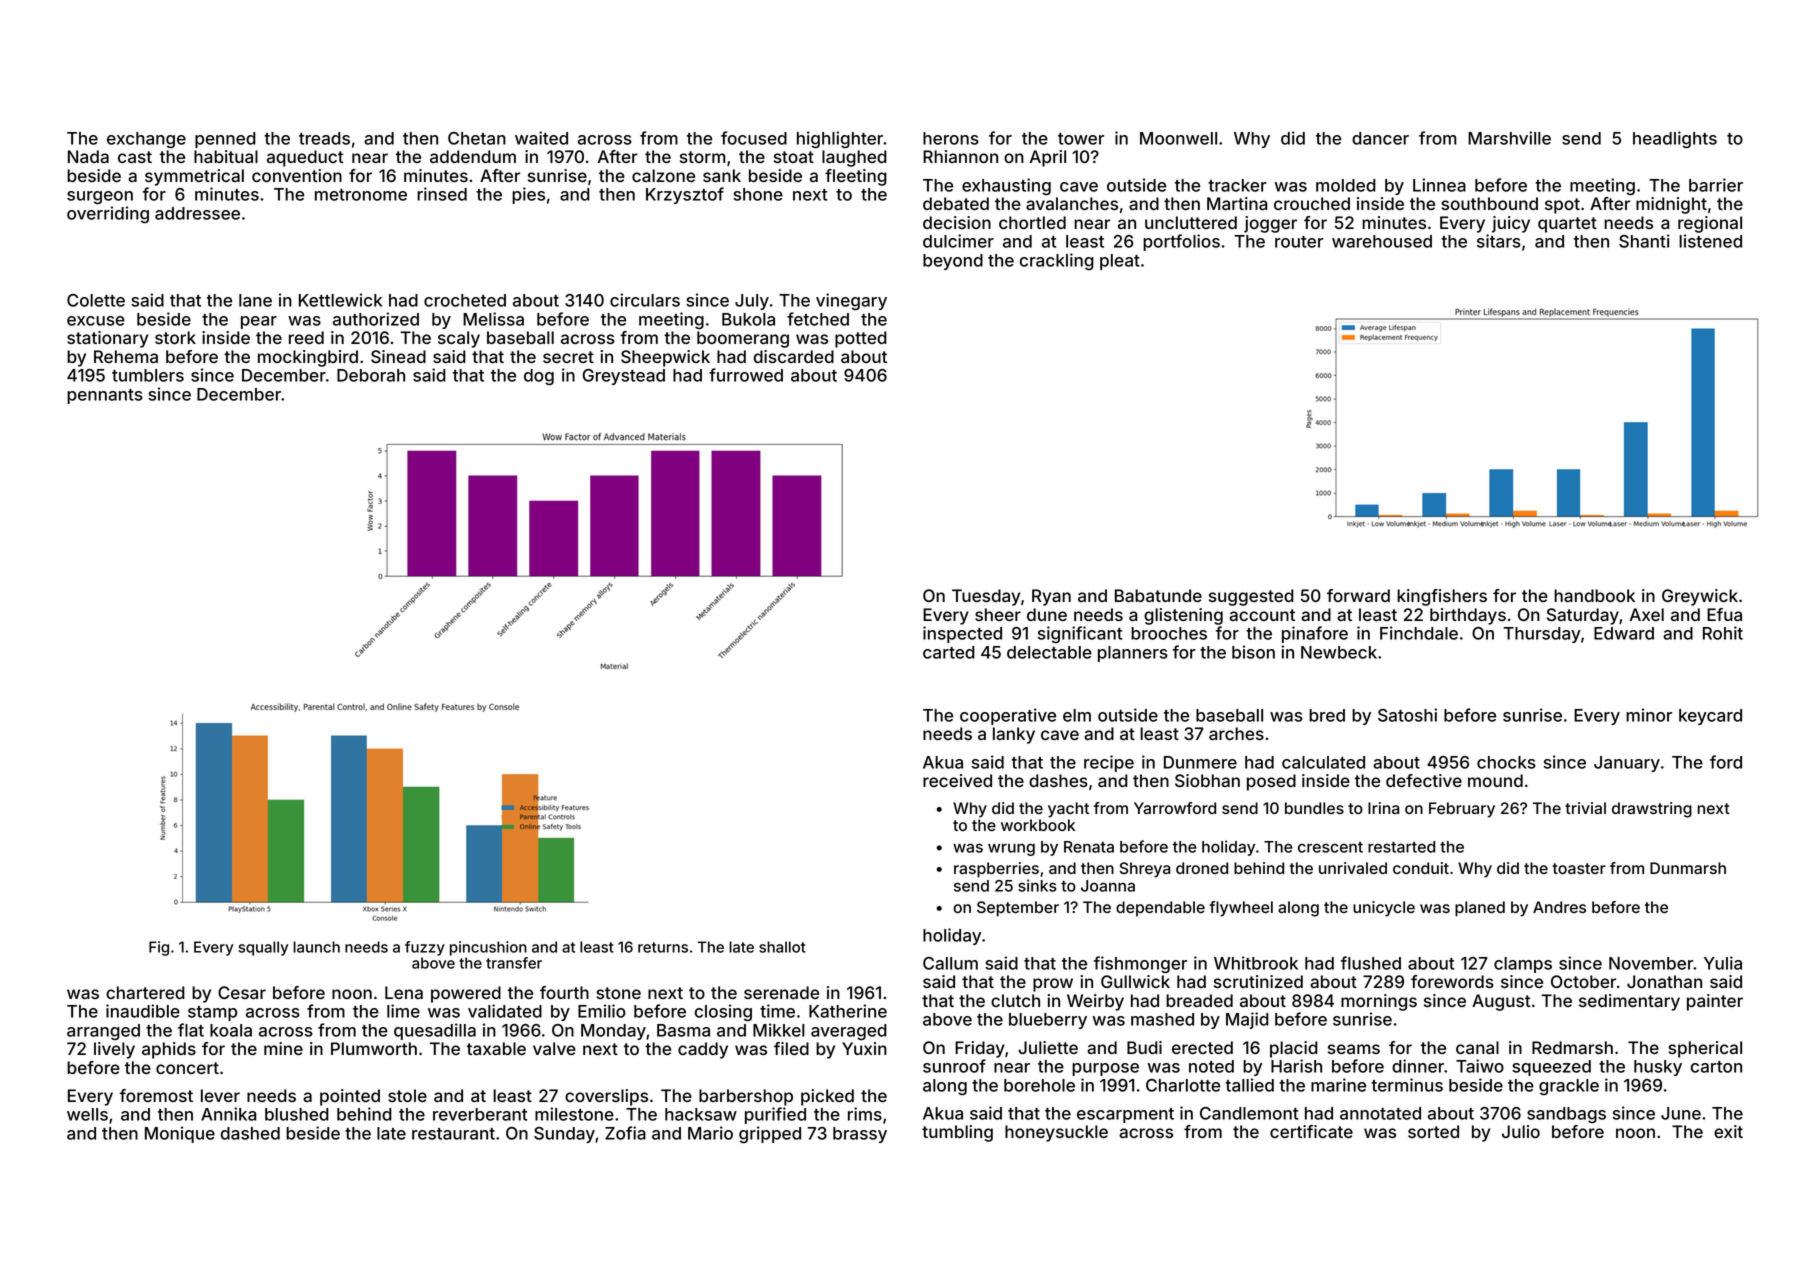 The height and width of the page is (1280, 1810). What do you see at coordinates (105, 396) in the page?
I see `pennants` at bounding box center [105, 396].
